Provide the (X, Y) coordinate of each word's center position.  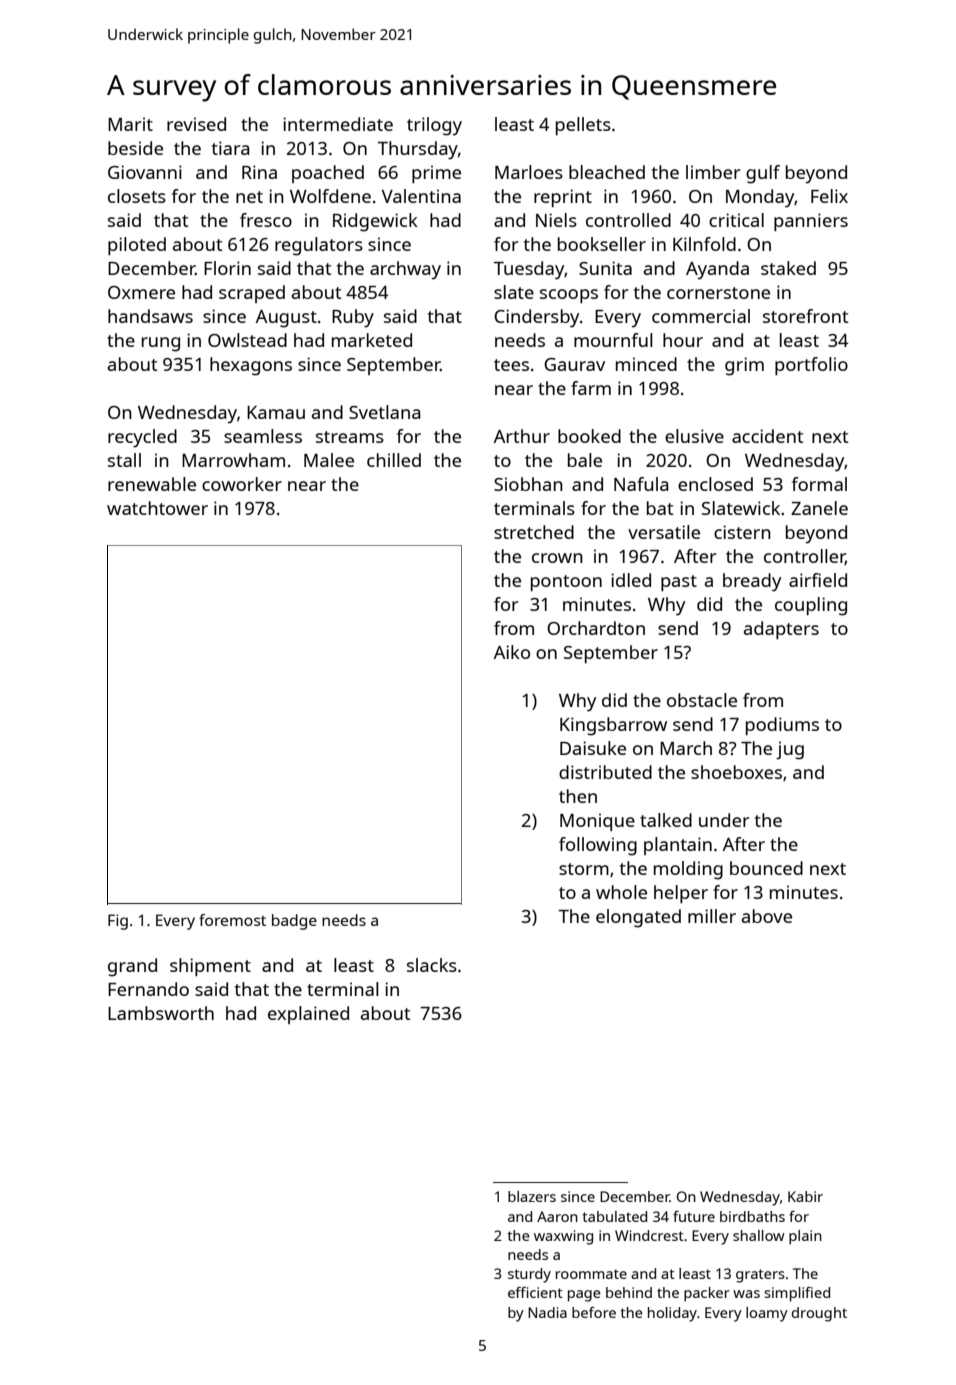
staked (788, 268)
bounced (766, 868)
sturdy (529, 1275)
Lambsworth (161, 1013)
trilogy (434, 126)
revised (196, 124)
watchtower (157, 508)
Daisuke (593, 748)
